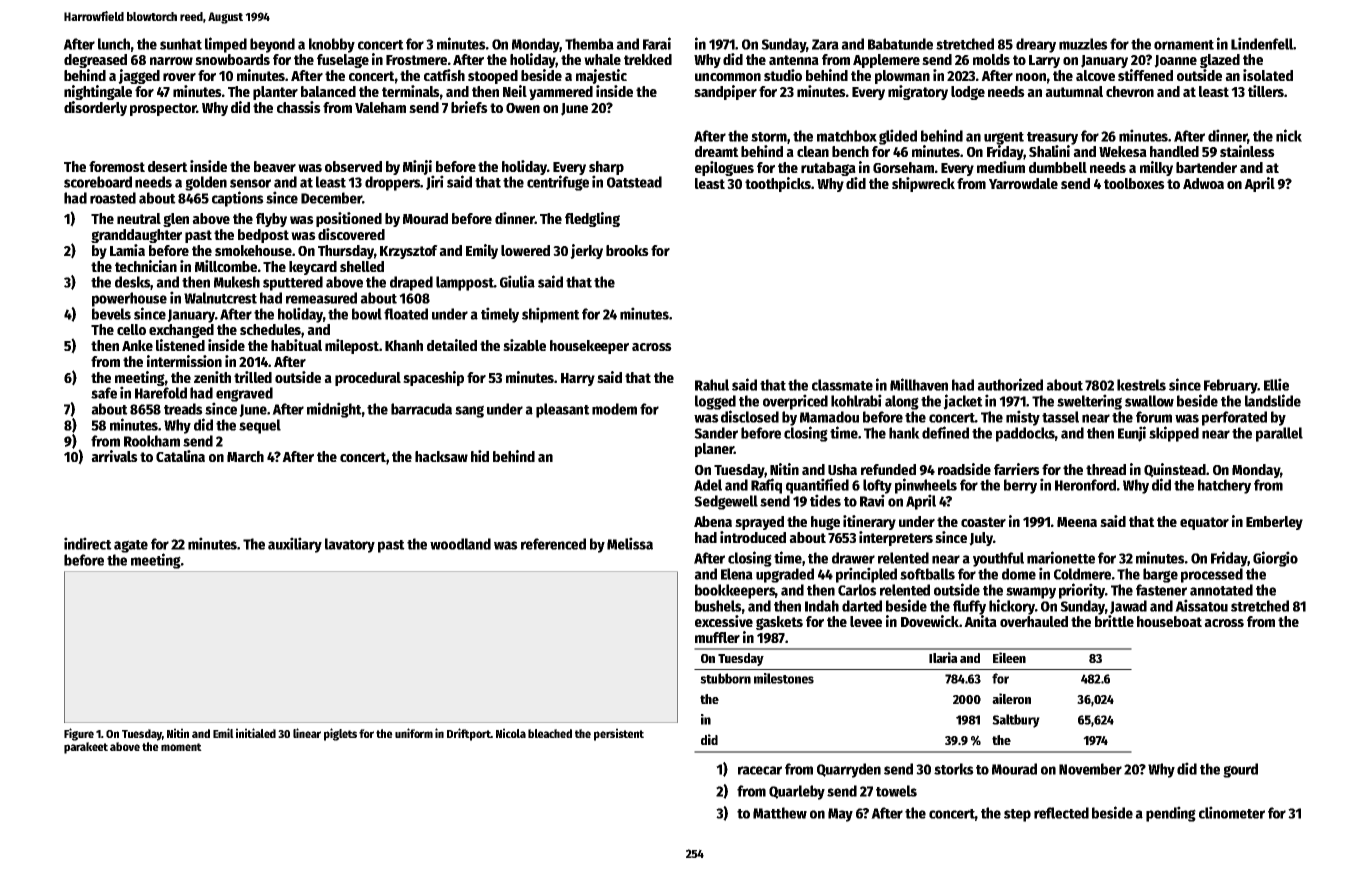 Image resolution: width=1372 pixels, height=887 pixels. Describe the element at coordinates (589, 44) in the screenshot. I see `Themba` at that location.
